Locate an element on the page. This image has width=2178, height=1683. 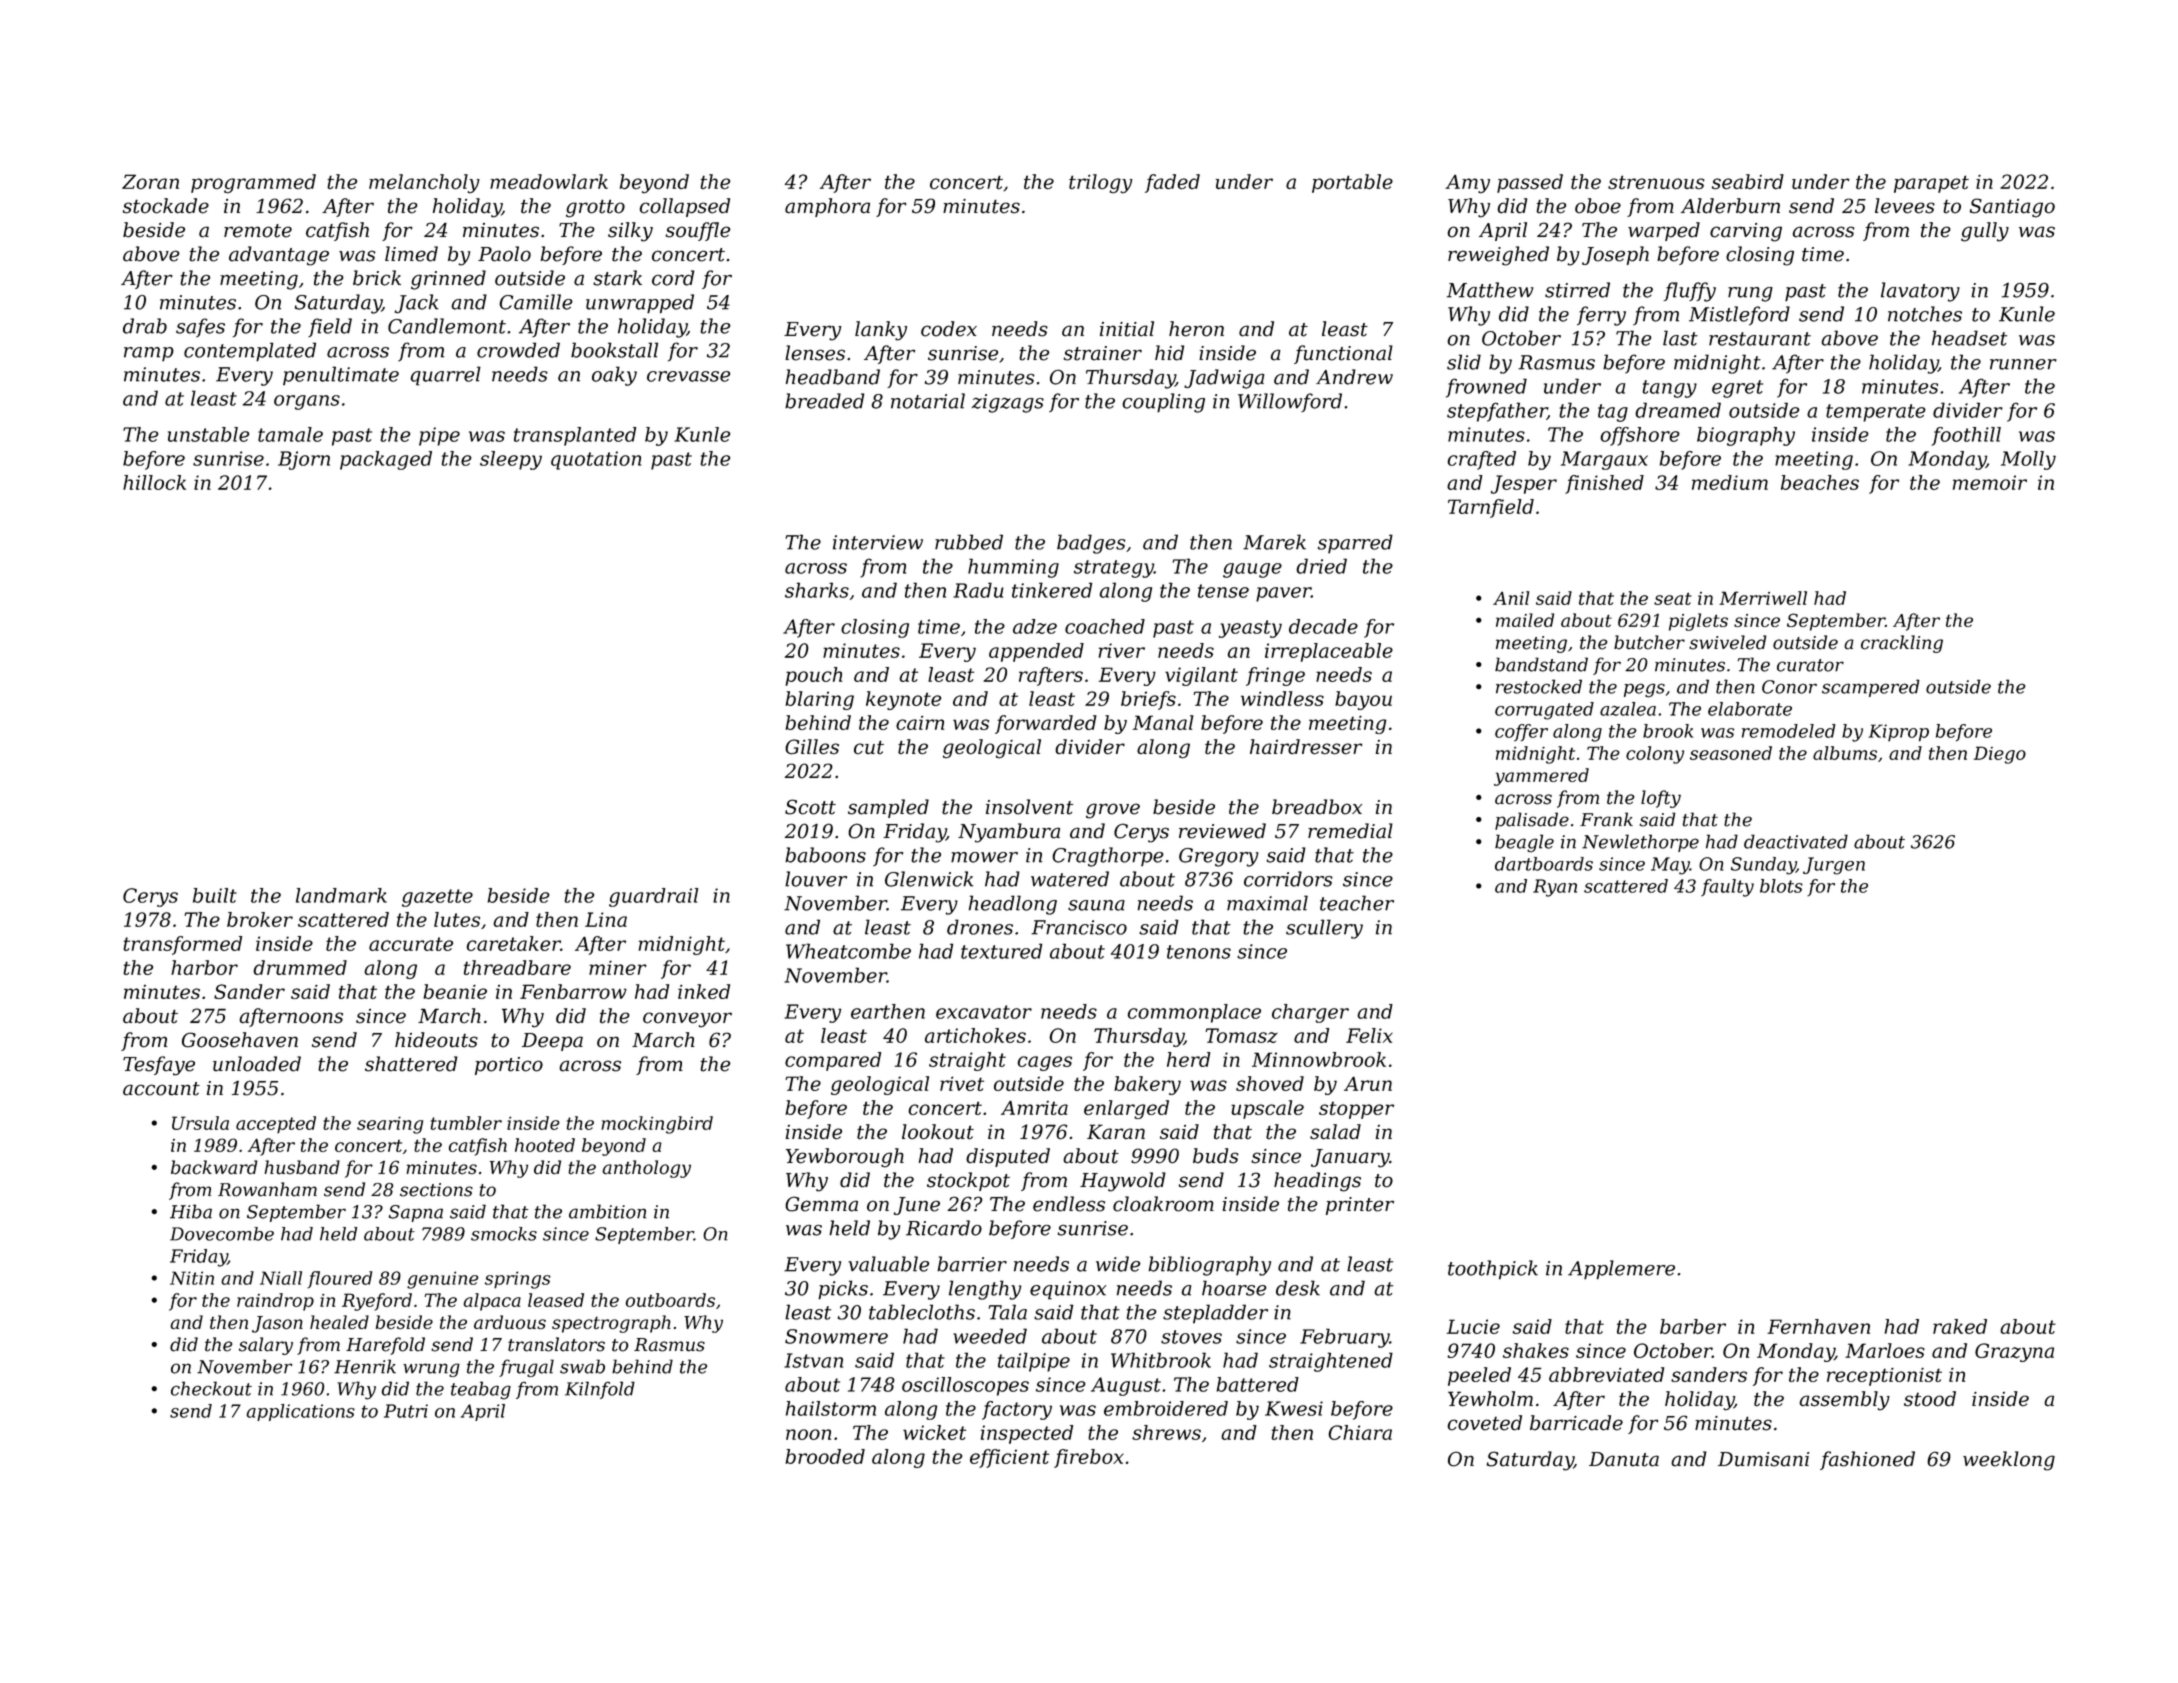
Yewborough is located at coordinates (845, 1158).
